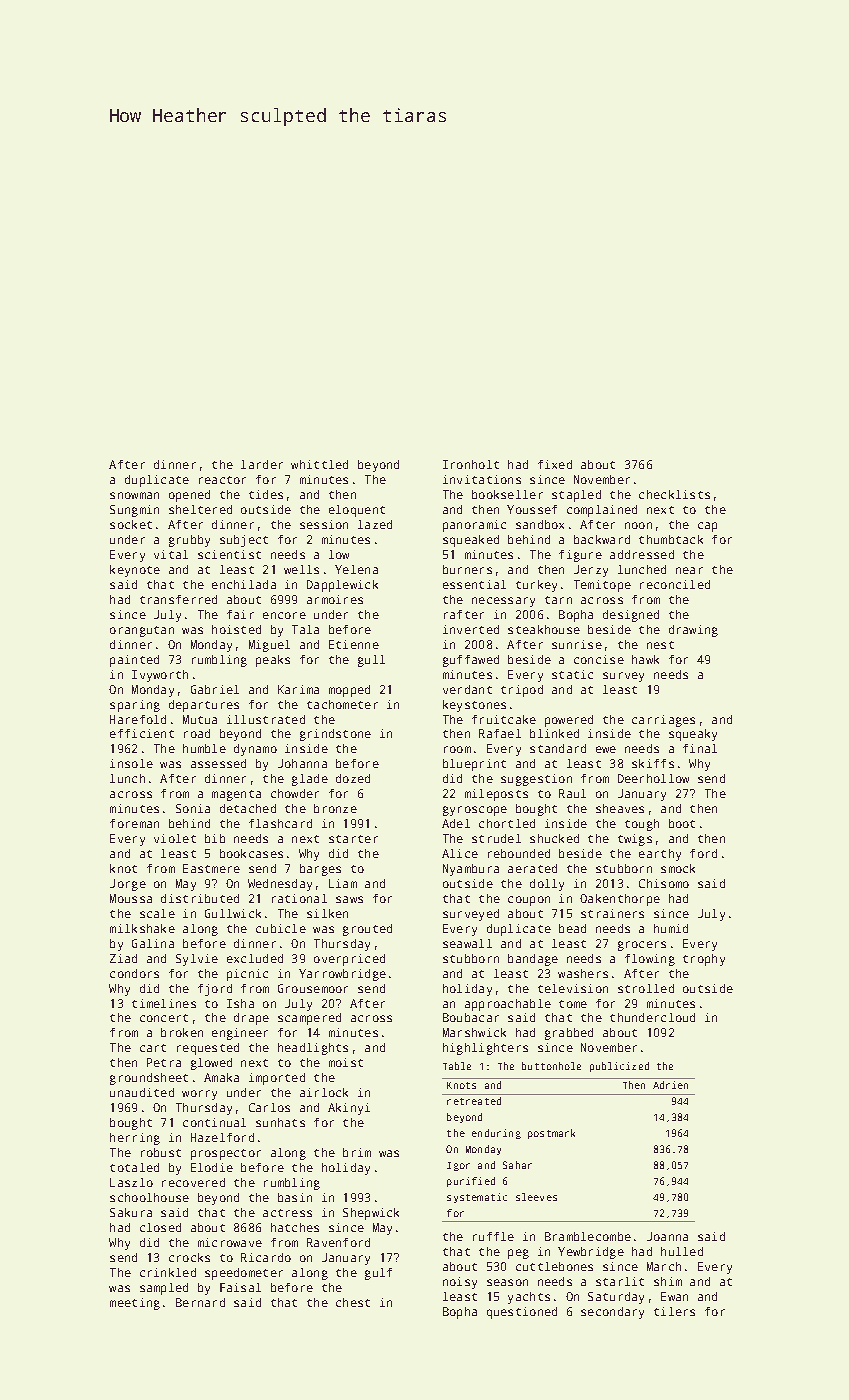  Describe the element at coordinates (135, 1304) in the image. I see `meeting` at that location.
